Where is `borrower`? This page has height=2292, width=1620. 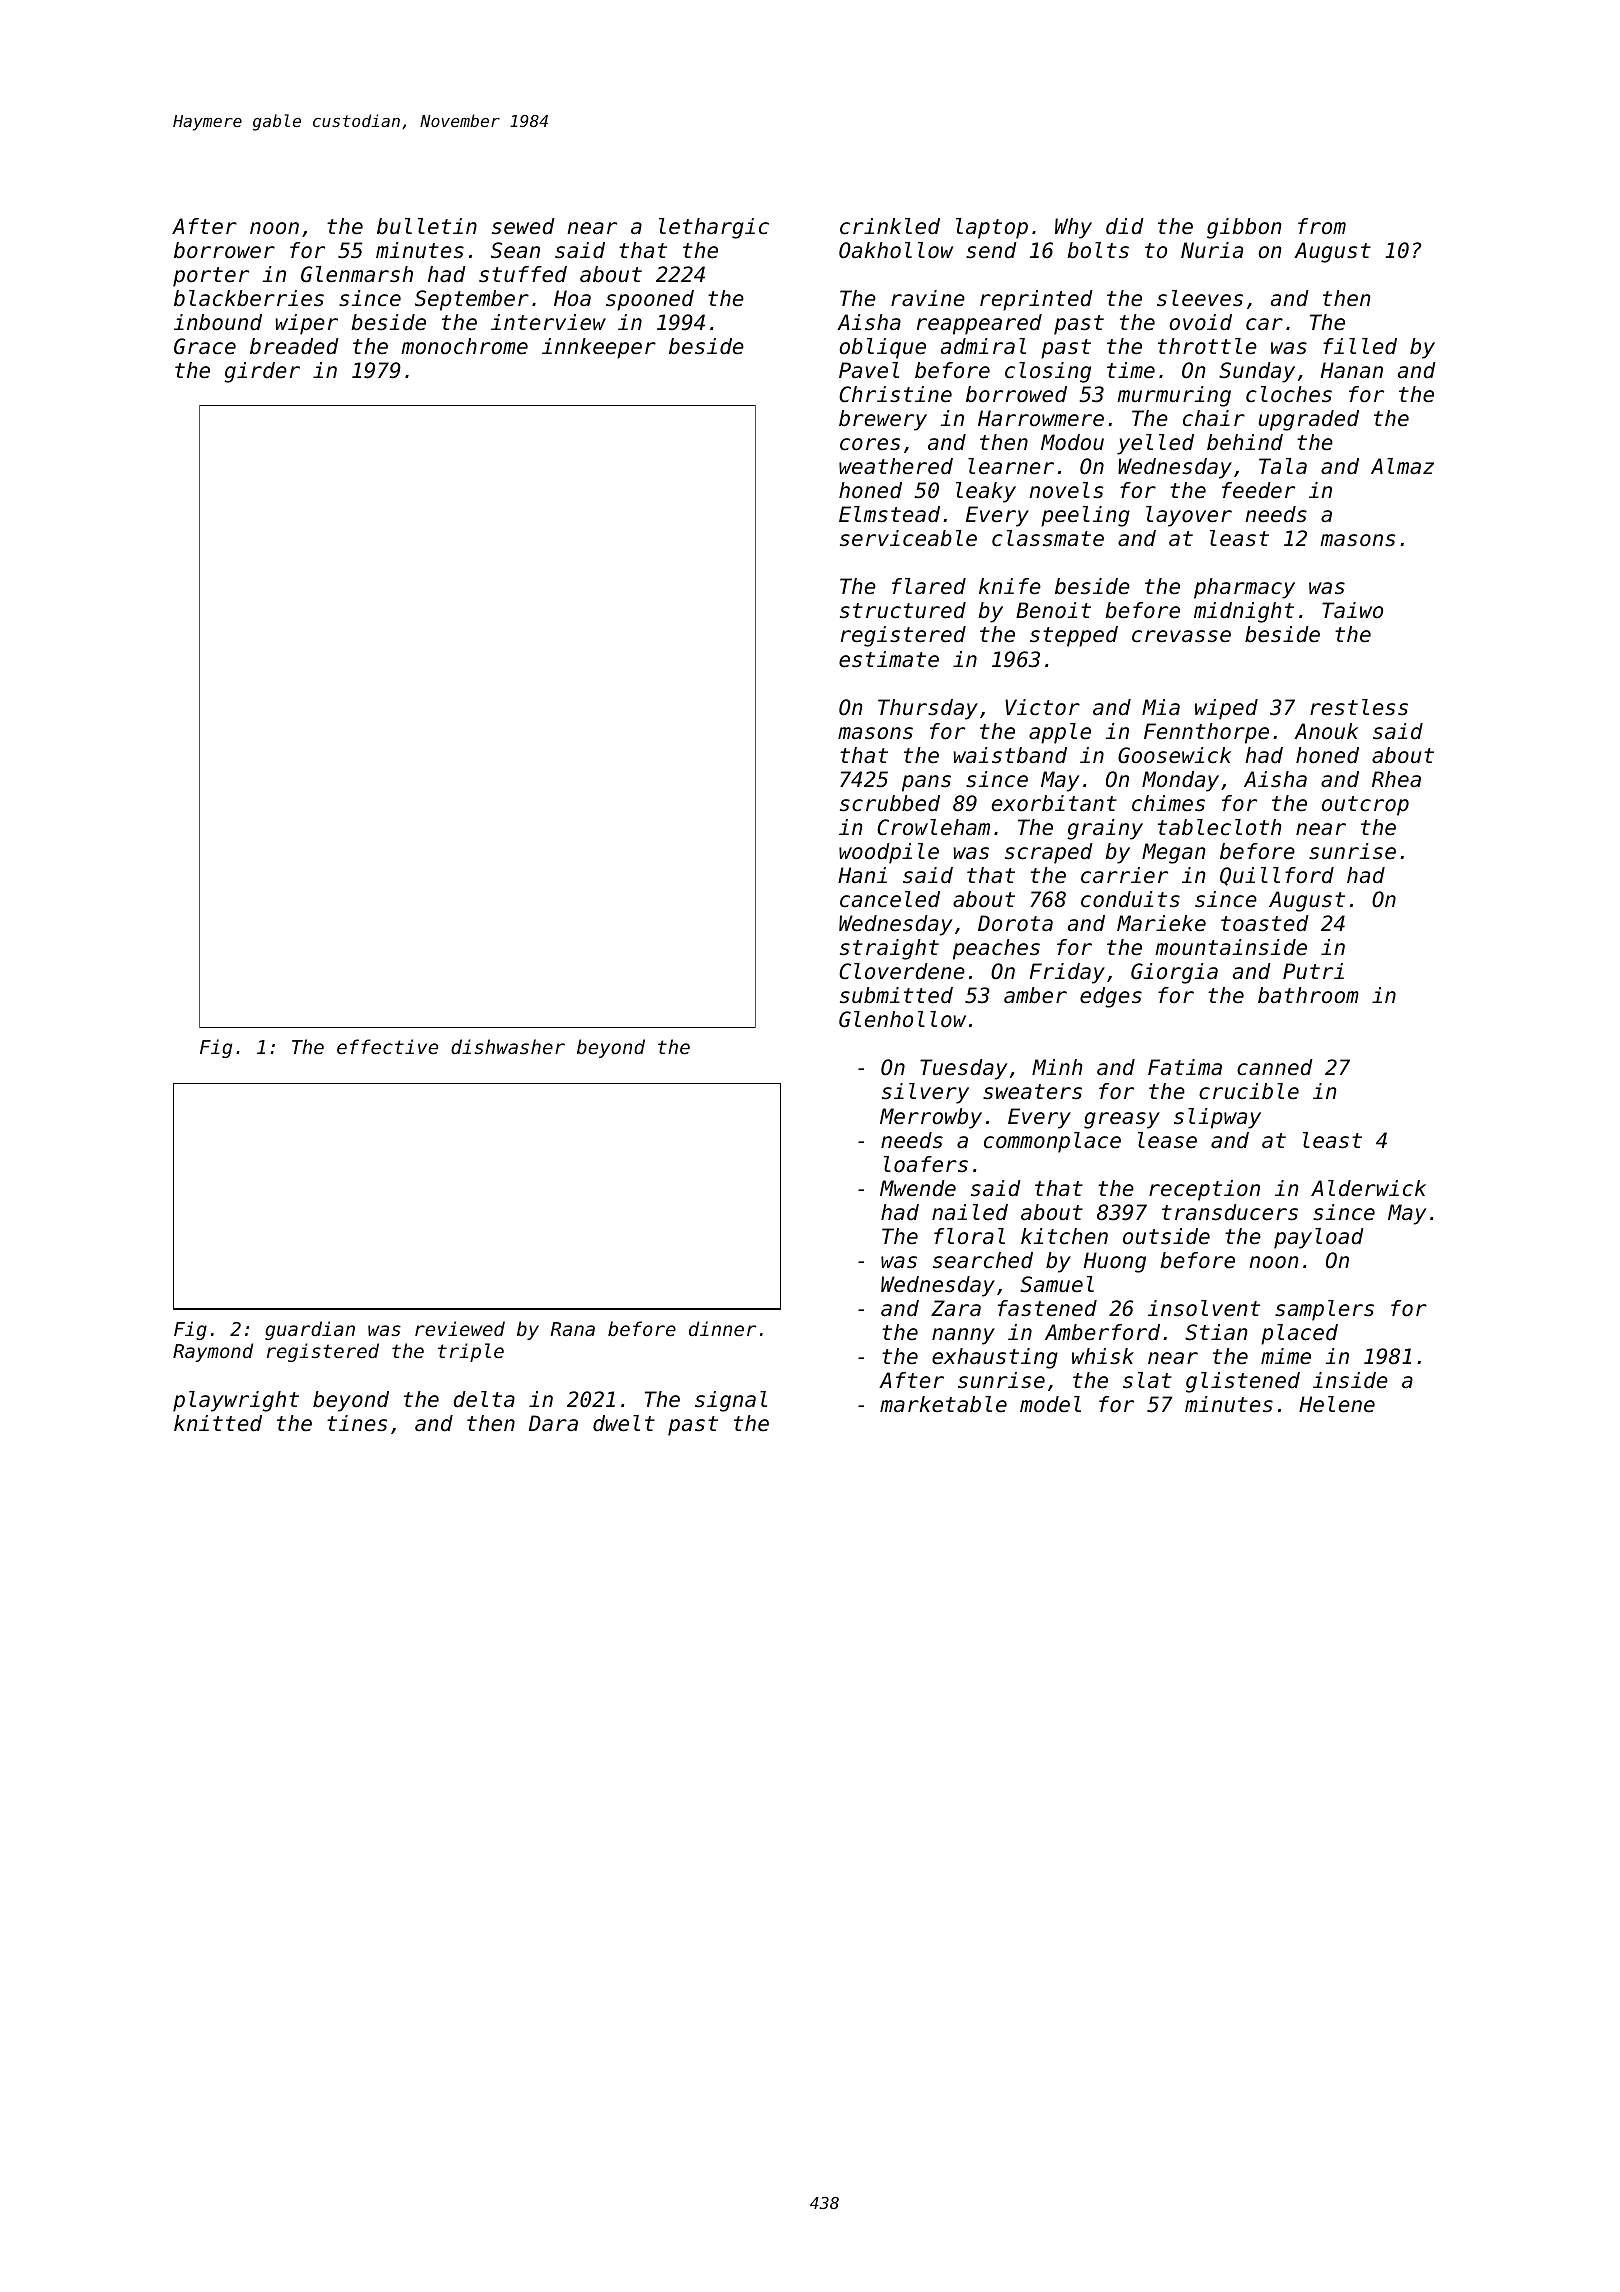 borrower is located at coordinates (224, 250).
